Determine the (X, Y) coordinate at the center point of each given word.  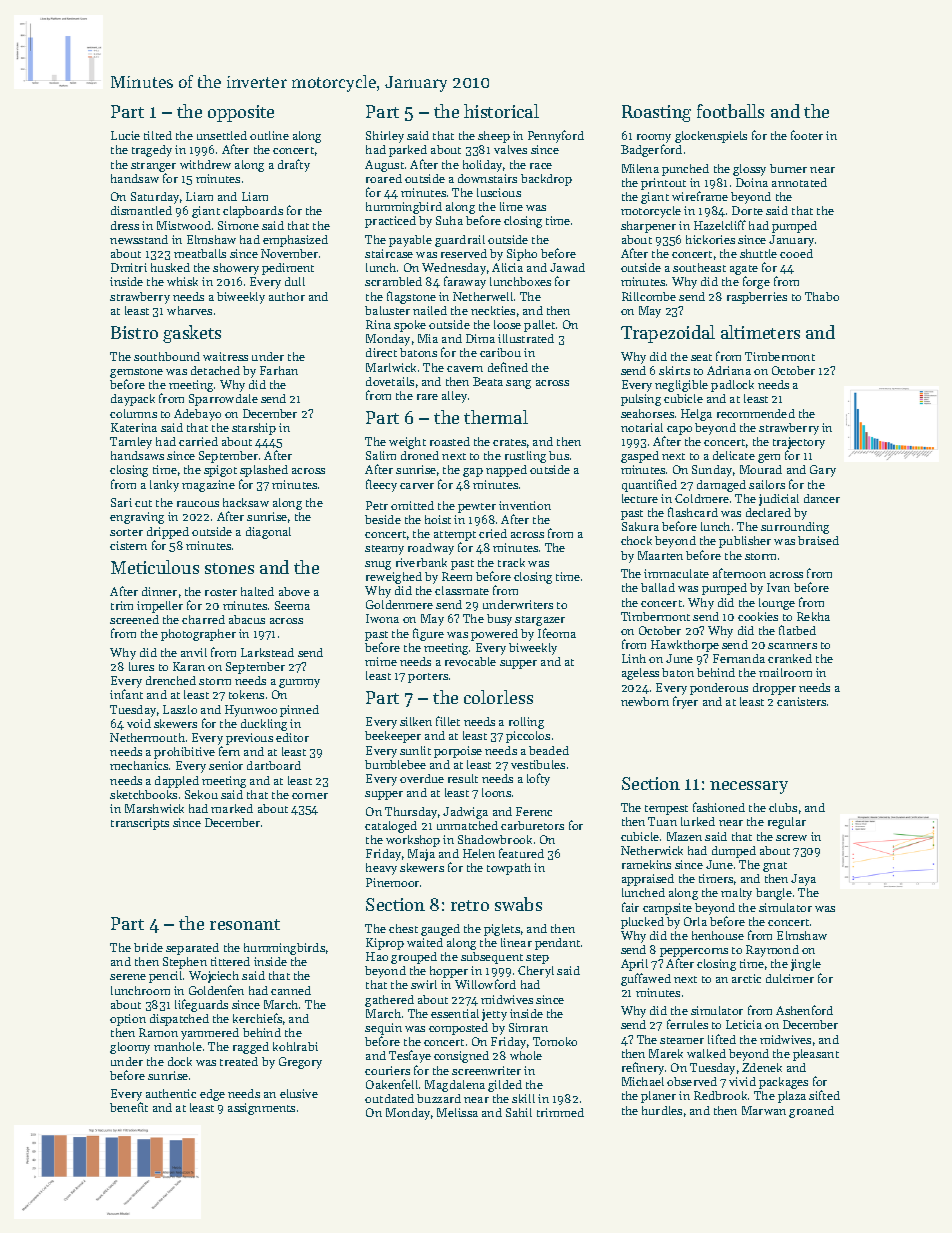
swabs (518, 904)
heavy (381, 869)
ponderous (719, 689)
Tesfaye (410, 1056)
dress (125, 225)
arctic (746, 978)
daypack (133, 400)
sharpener (648, 227)
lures (141, 666)
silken (416, 721)
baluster (387, 310)
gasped (640, 457)
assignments (261, 1109)
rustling (525, 457)
